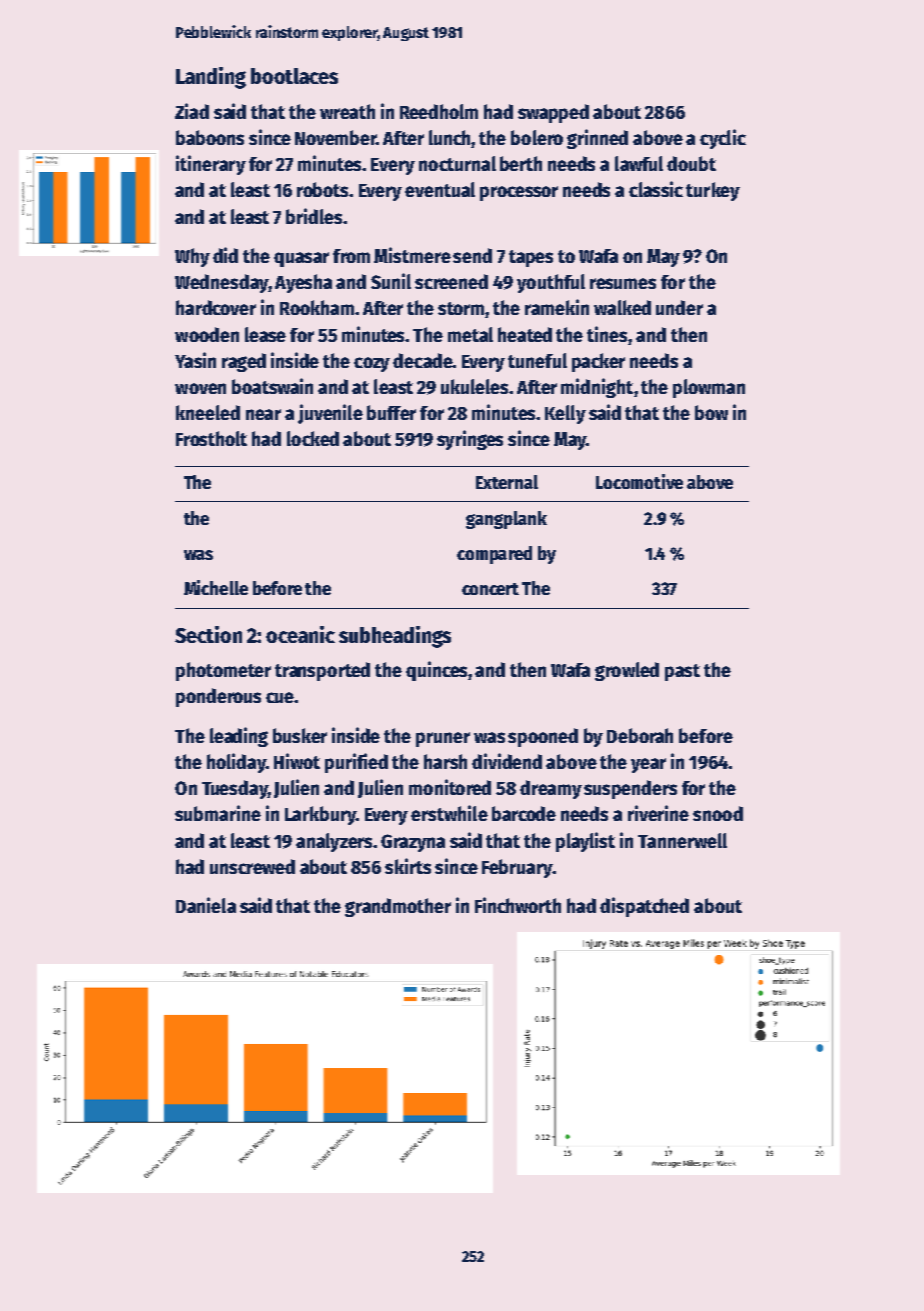  What do you see at coordinates (506, 520) in the image?
I see `gangplank` at bounding box center [506, 520].
